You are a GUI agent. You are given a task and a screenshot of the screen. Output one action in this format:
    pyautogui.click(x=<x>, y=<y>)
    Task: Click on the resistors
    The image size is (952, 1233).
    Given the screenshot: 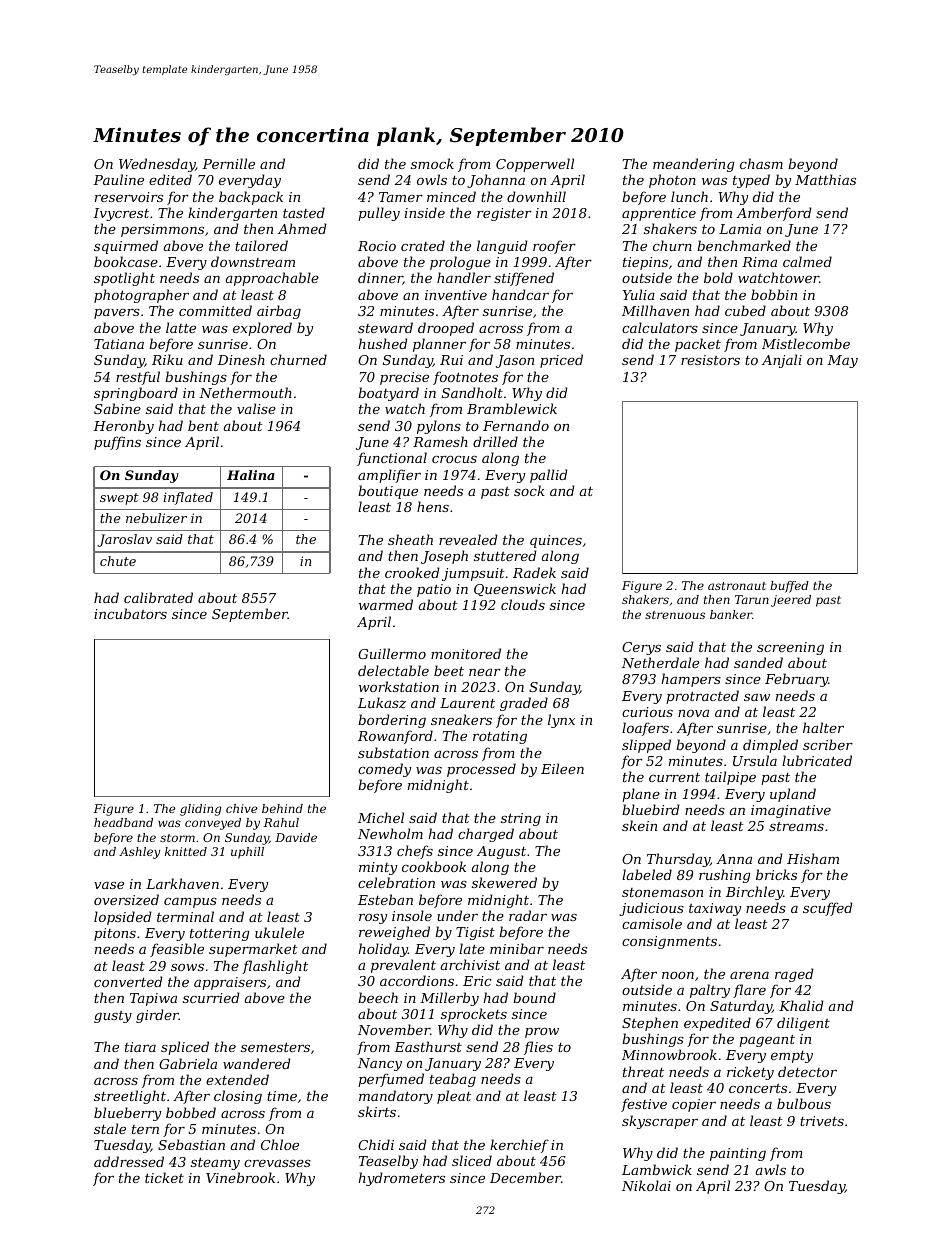 What is the action you would take?
    pyautogui.click(x=710, y=360)
